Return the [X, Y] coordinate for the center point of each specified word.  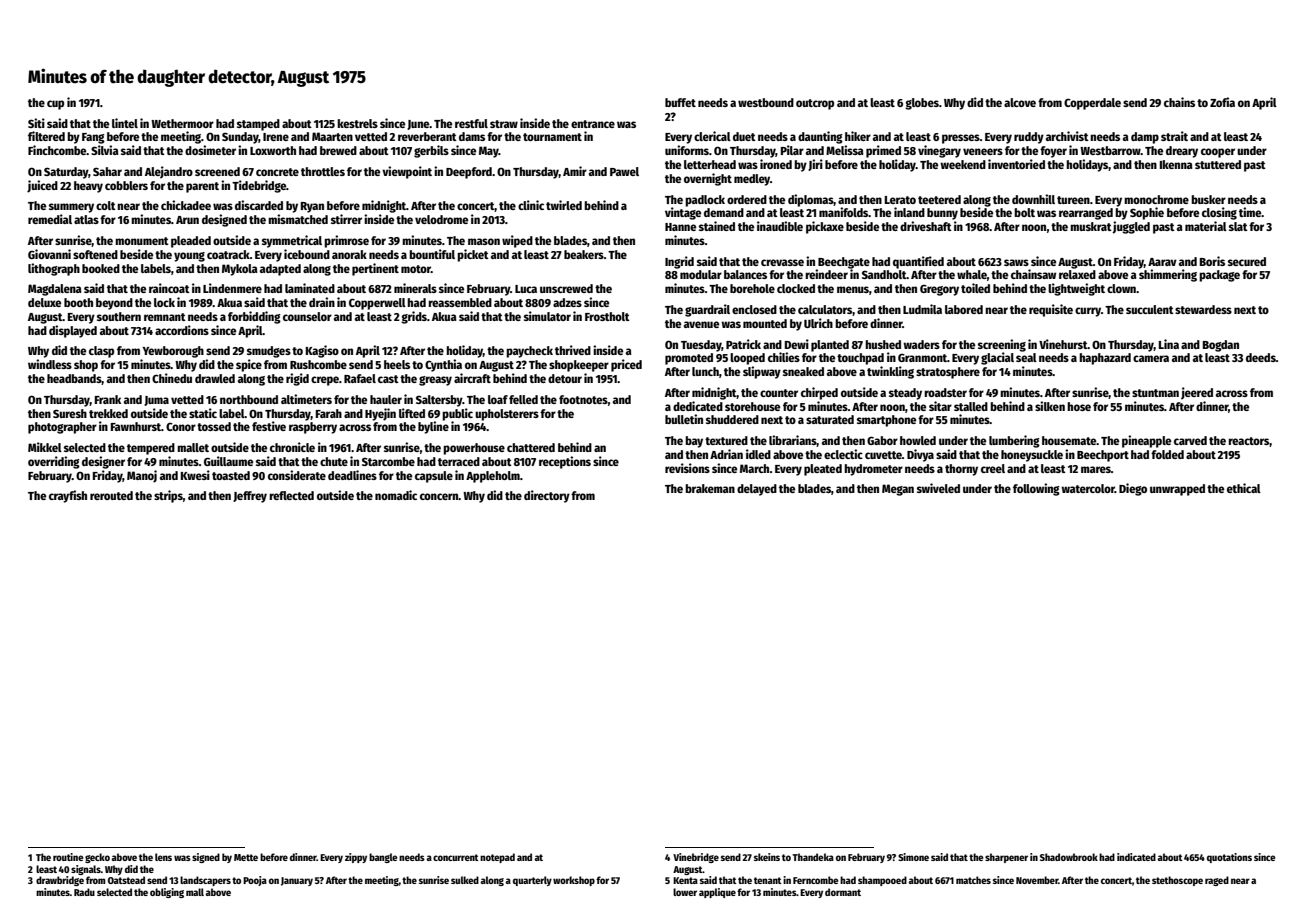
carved [1190, 440]
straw [504, 124]
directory [547, 496]
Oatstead [126, 880]
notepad [497, 858]
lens [163, 857]
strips [168, 496]
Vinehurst [1063, 344]
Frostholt [607, 316]
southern [119, 316]
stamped [258, 125]
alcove [1020, 102]
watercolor [1088, 488]
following [1036, 489]
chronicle [292, 447]
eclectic [843, 454]
